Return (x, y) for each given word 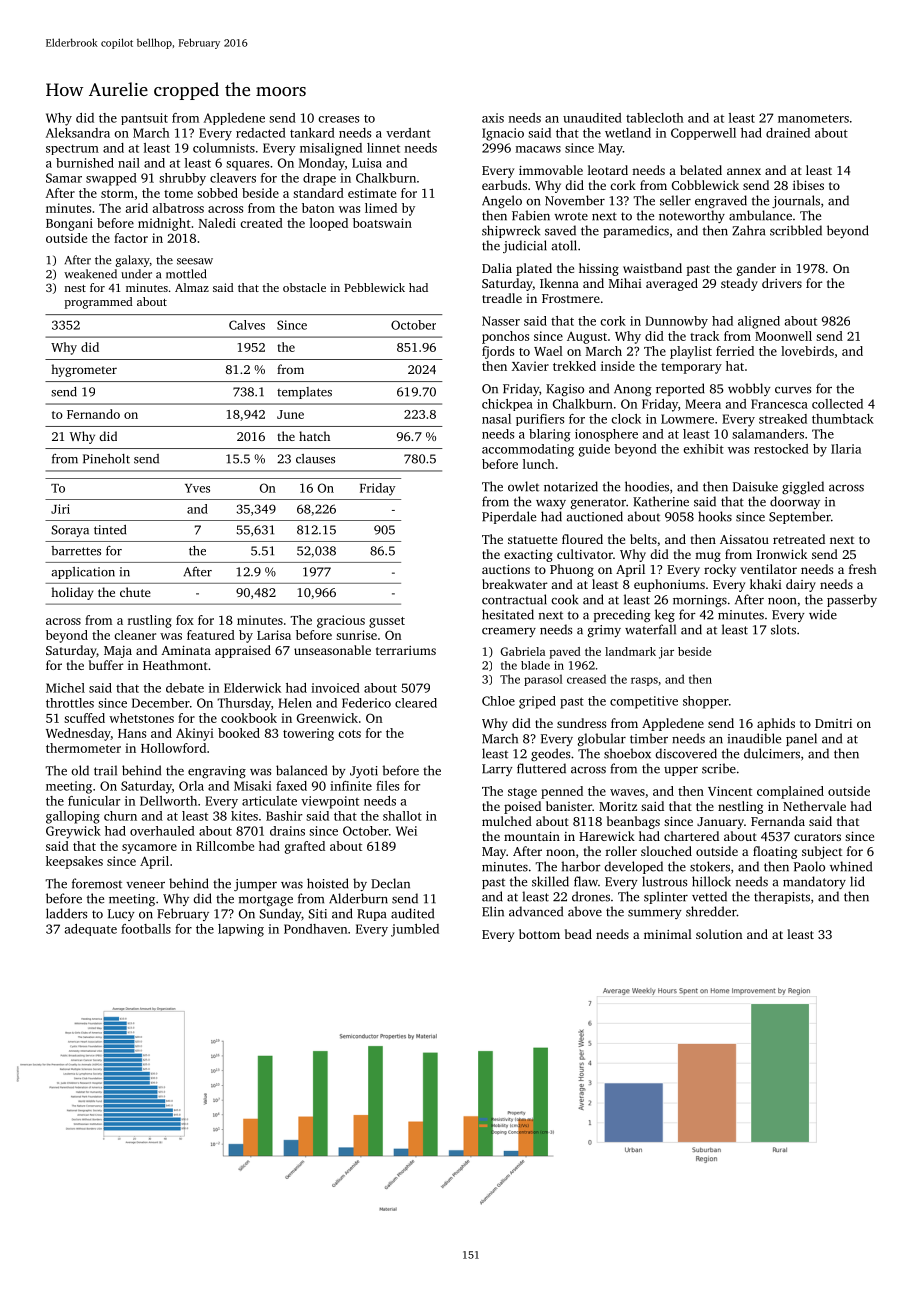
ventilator (769, 569)
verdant (408, 133)
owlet (523, 486)
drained (788, 133)
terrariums (406, 650)
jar (666, 653)
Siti (318, 914)
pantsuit (144, 119)
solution (719, 934)
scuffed (84, 718)
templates (304, 393)
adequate (91, 930)
